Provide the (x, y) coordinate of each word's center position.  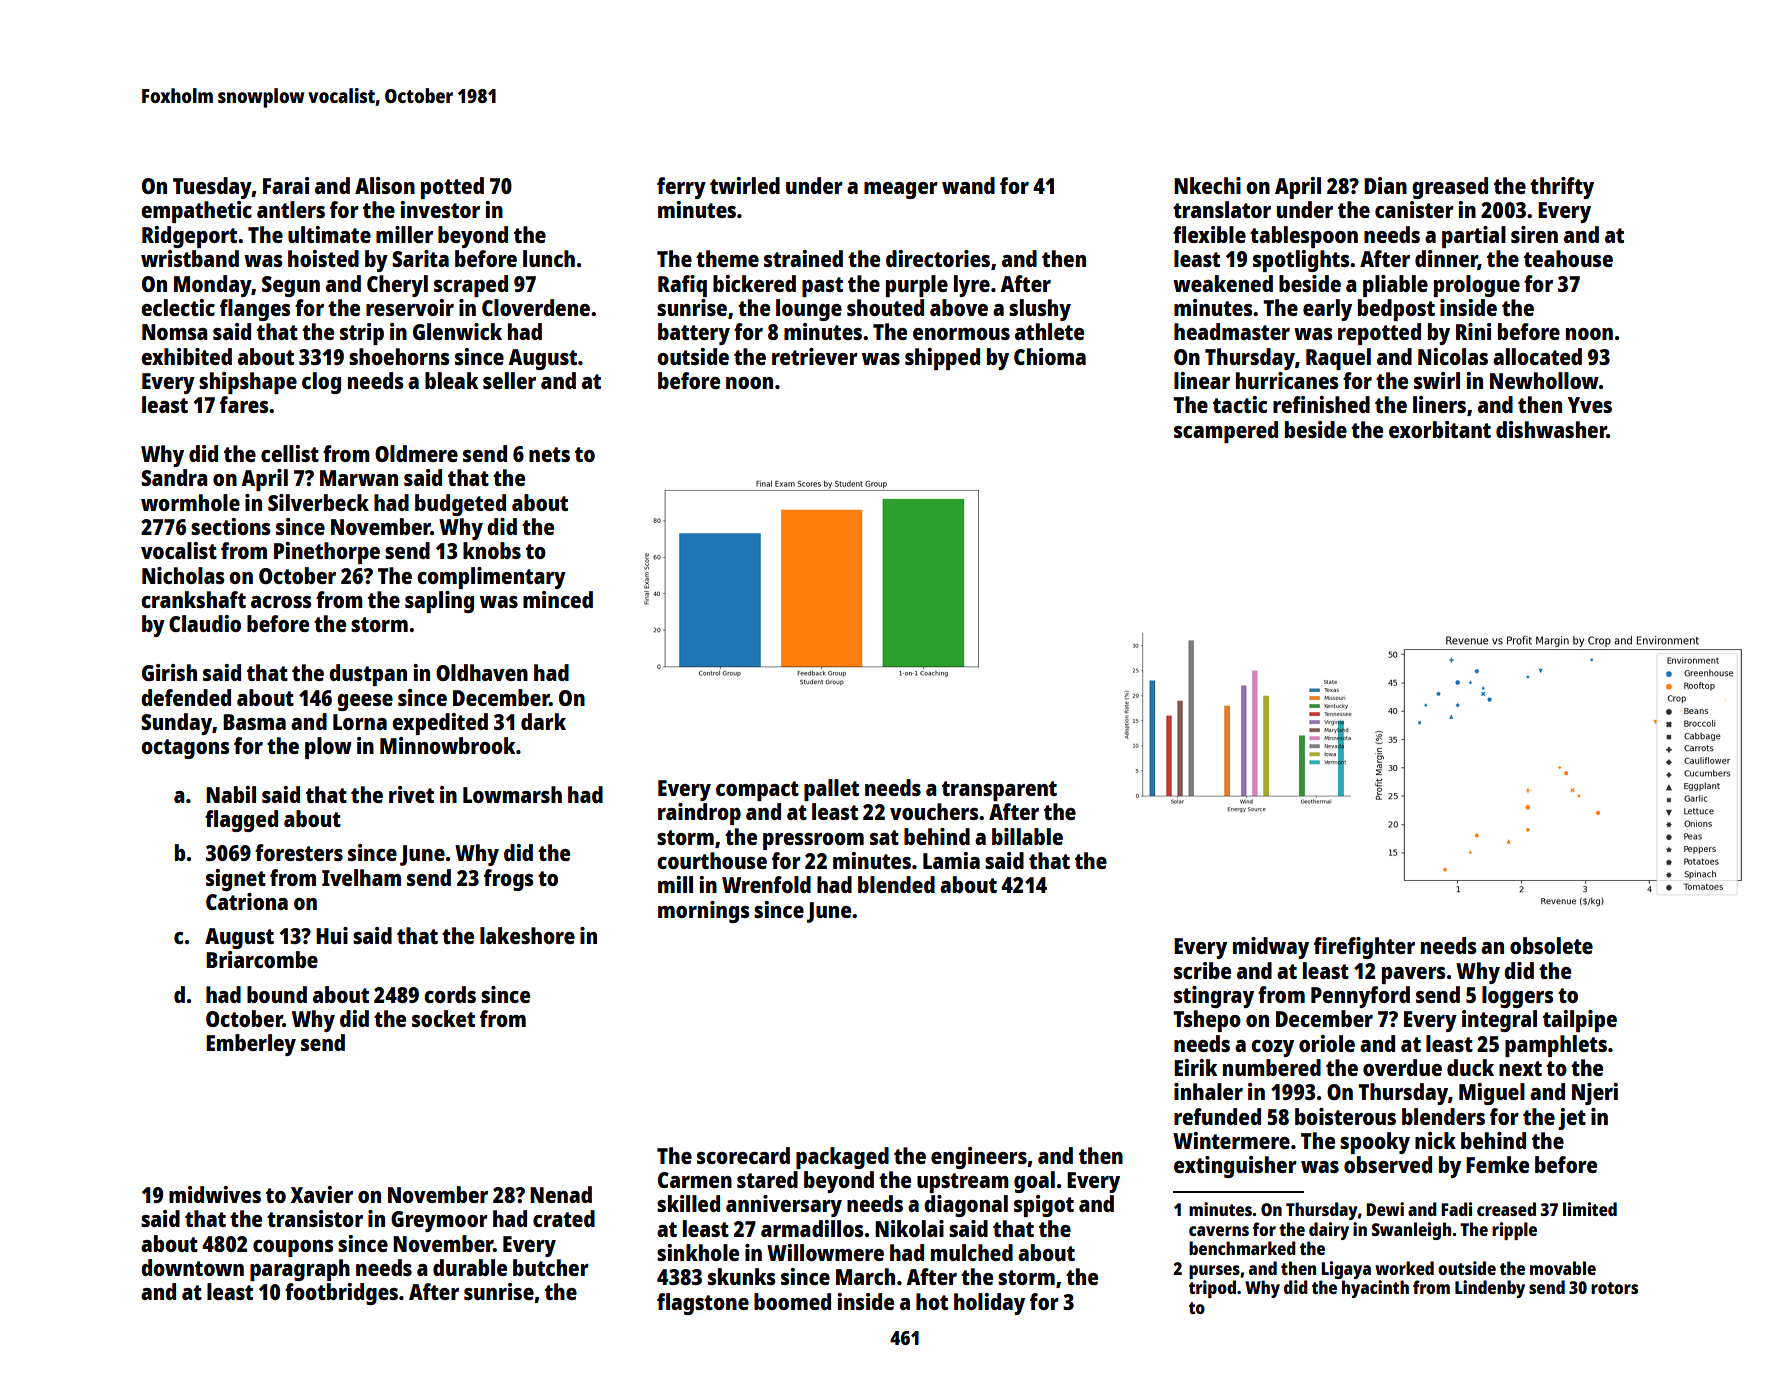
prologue (1477, 286)
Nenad (561, 1194)
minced (558, 599)
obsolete (1551, 945)
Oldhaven (482, 672)
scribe (1202, 970)
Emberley (251, 1045)
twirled (745, 185)
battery (694, 334)
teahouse (1568, 258)
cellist (290, 453)
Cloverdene (536, 307)
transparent (999, 791)
